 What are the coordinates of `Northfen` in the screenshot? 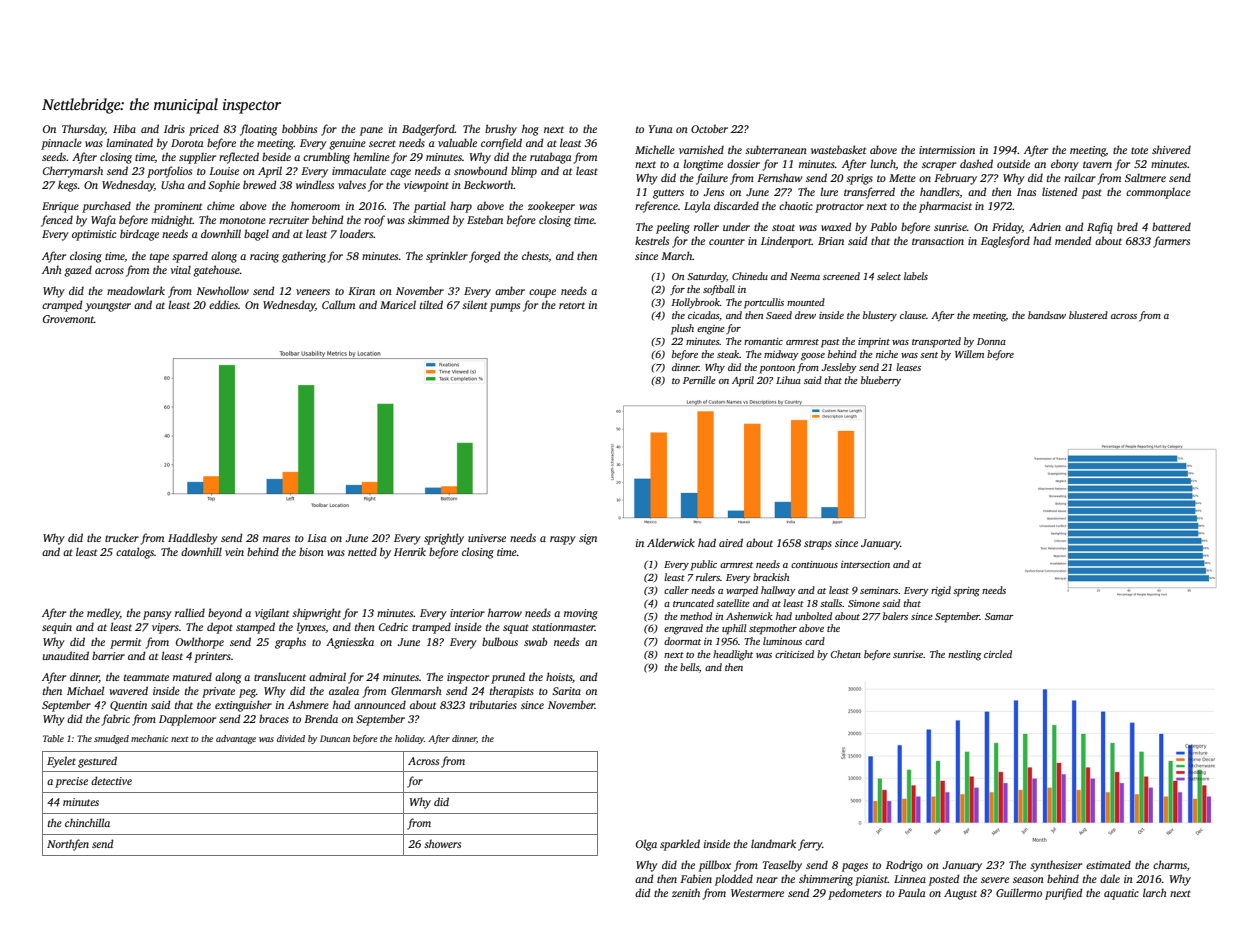 It's located at (68, 845).
